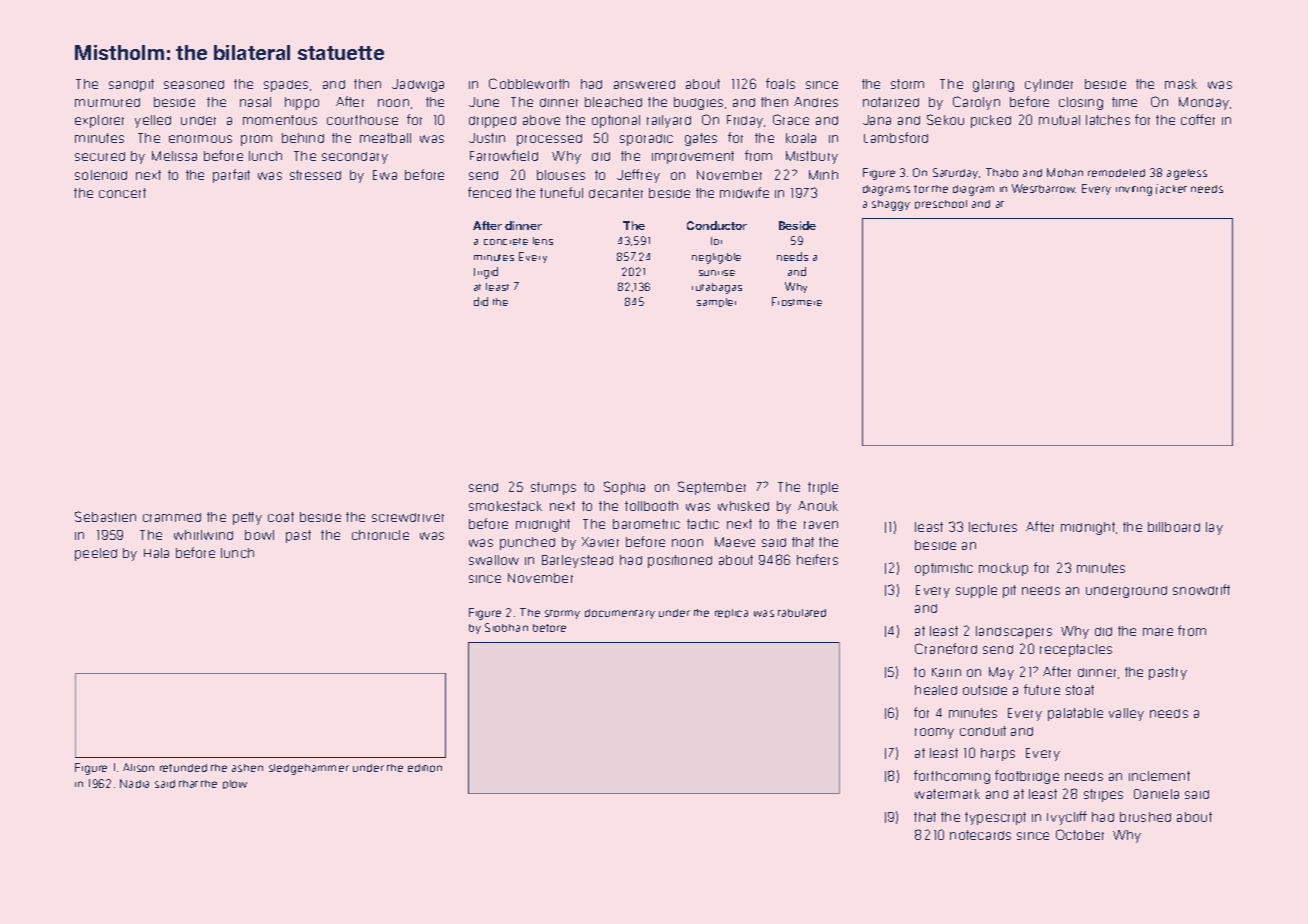 Image resolution: width=1308 pixels, height=924 pixels. Describe the element at coordinates (281, 517) in the screenshot. I see `coat` at that location.
